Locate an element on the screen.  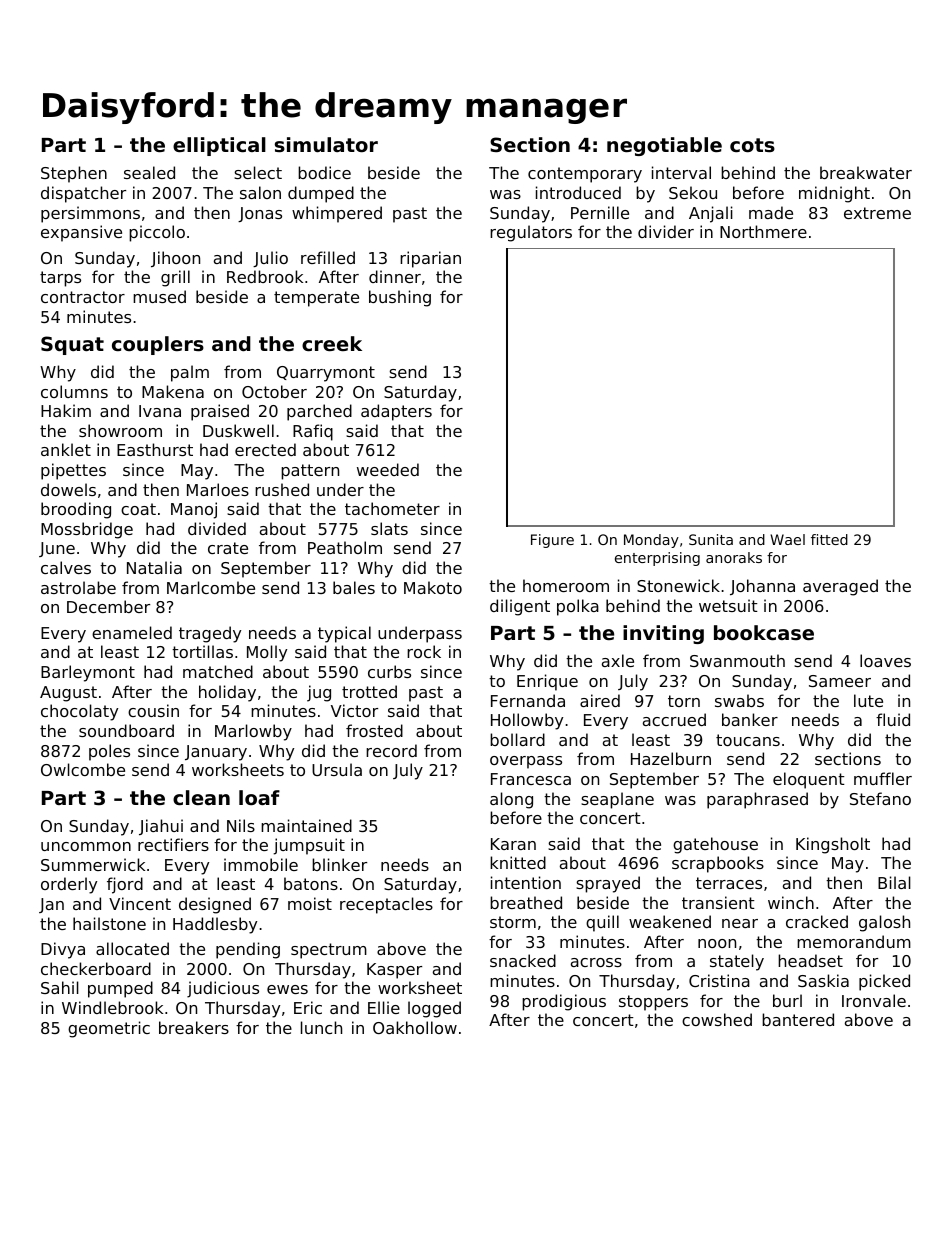
interval is located at coordinates (681, 172).
